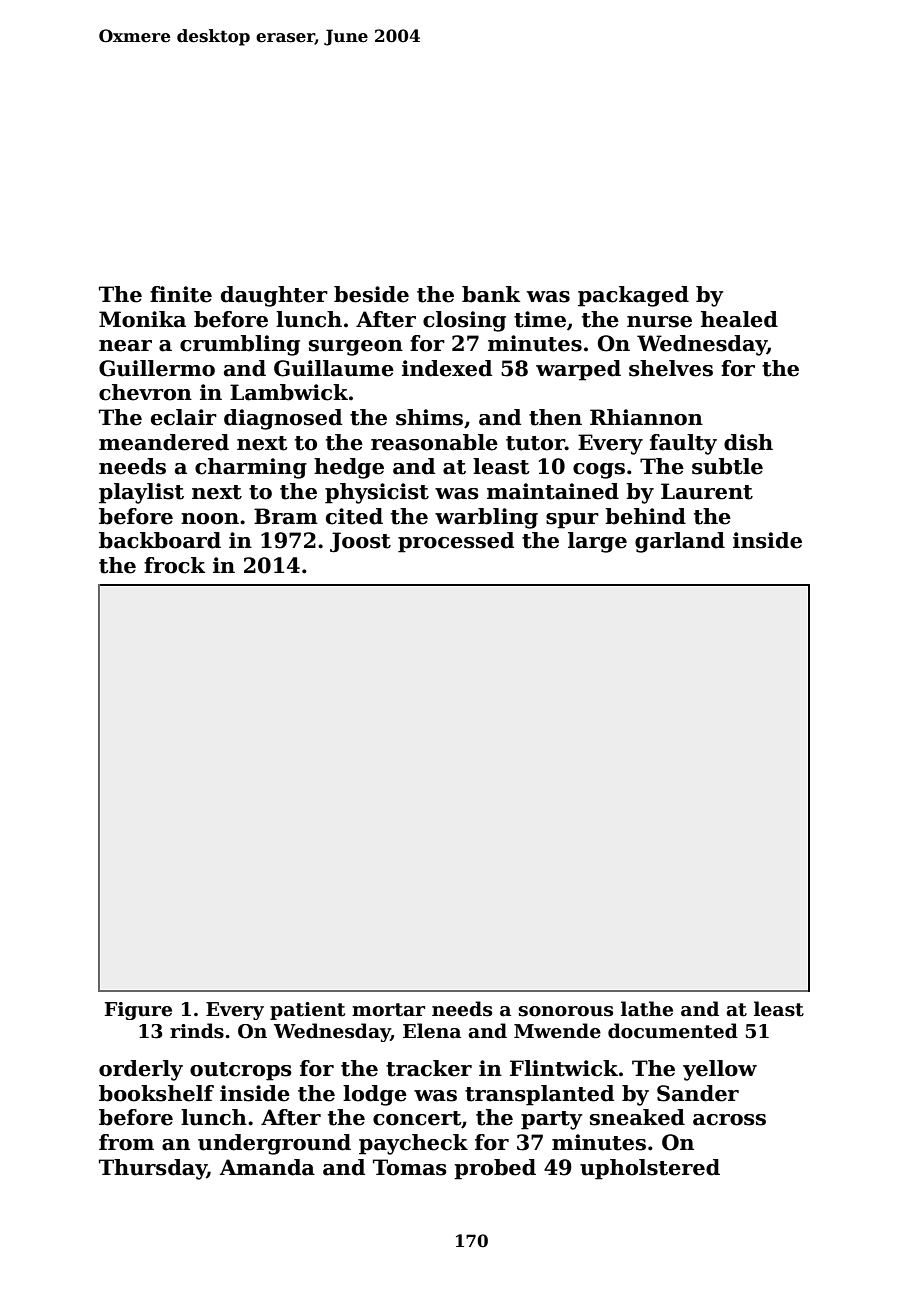 This page has width=908, height=1316. I want to click on rinds, so click(197, 1031).
